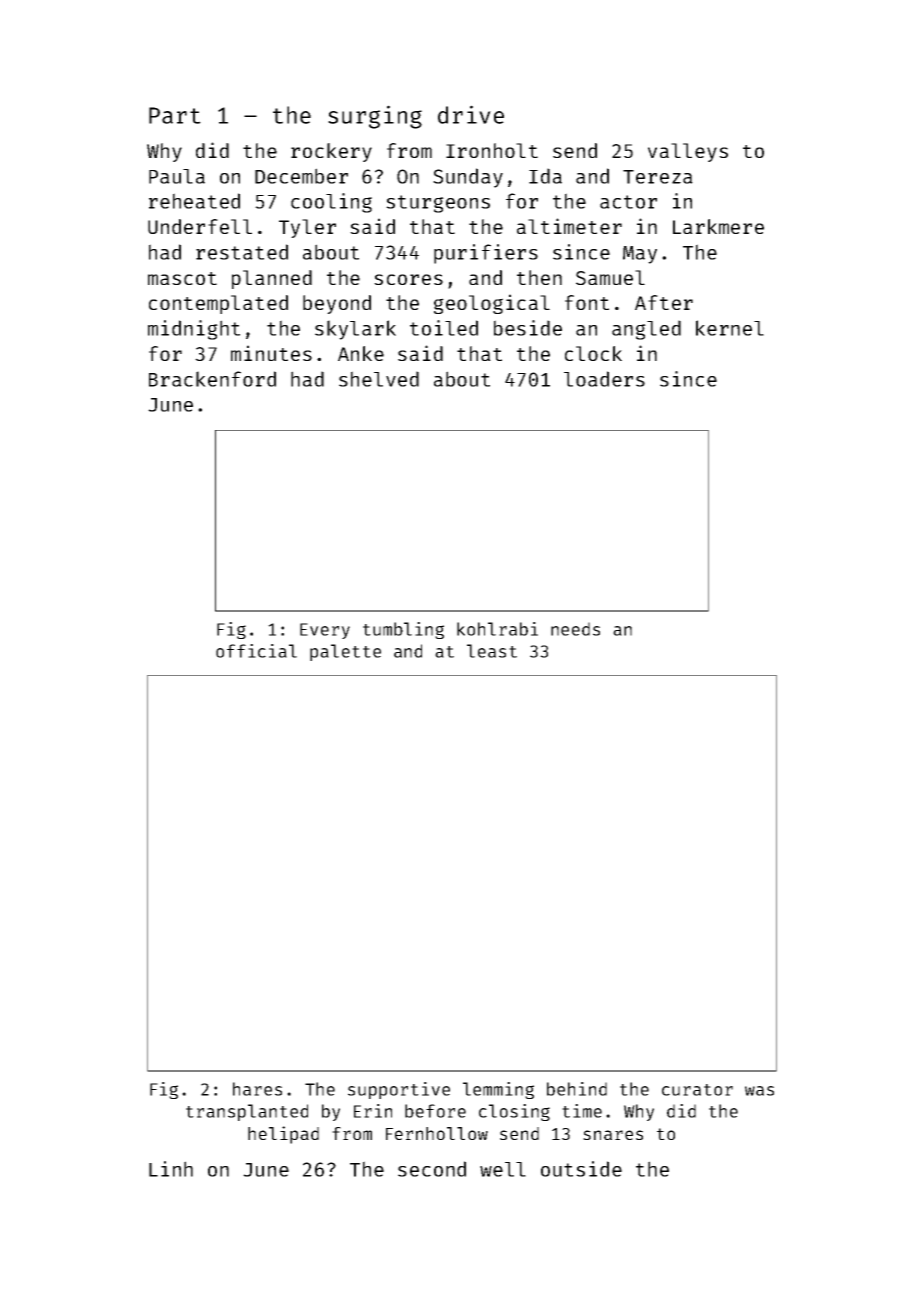 This page has width=924, height=1311. I want to click on skylark, so click(355, 330).
